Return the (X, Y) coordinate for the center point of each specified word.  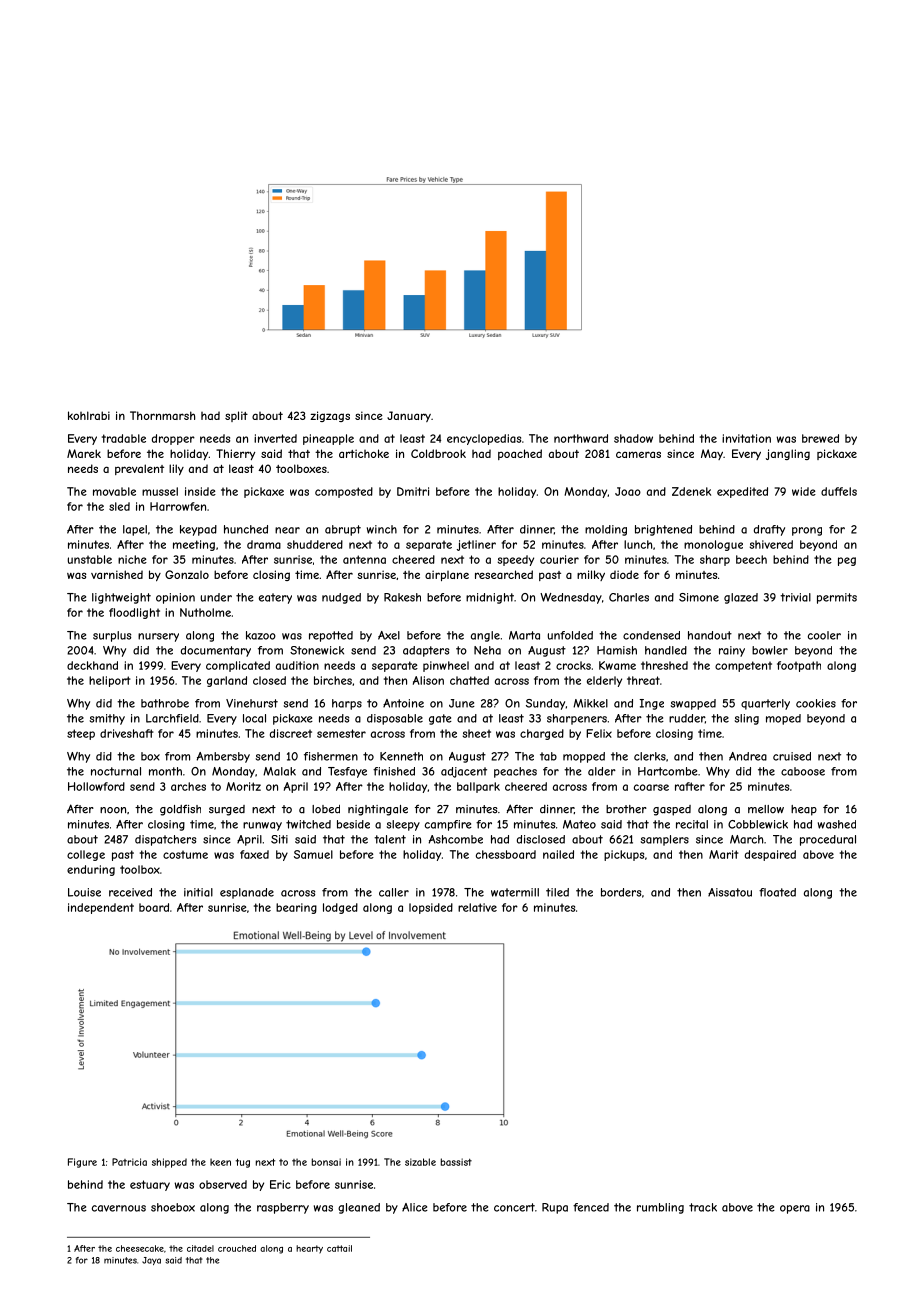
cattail (339, 1248)
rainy (732, 651)
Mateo (579, 824)
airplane (447, 575)
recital (692, 824)
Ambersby (223, 757)
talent (390, 839)
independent (101, 908)
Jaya (151, 1261)
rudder (687, 718)
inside (200, 491)
